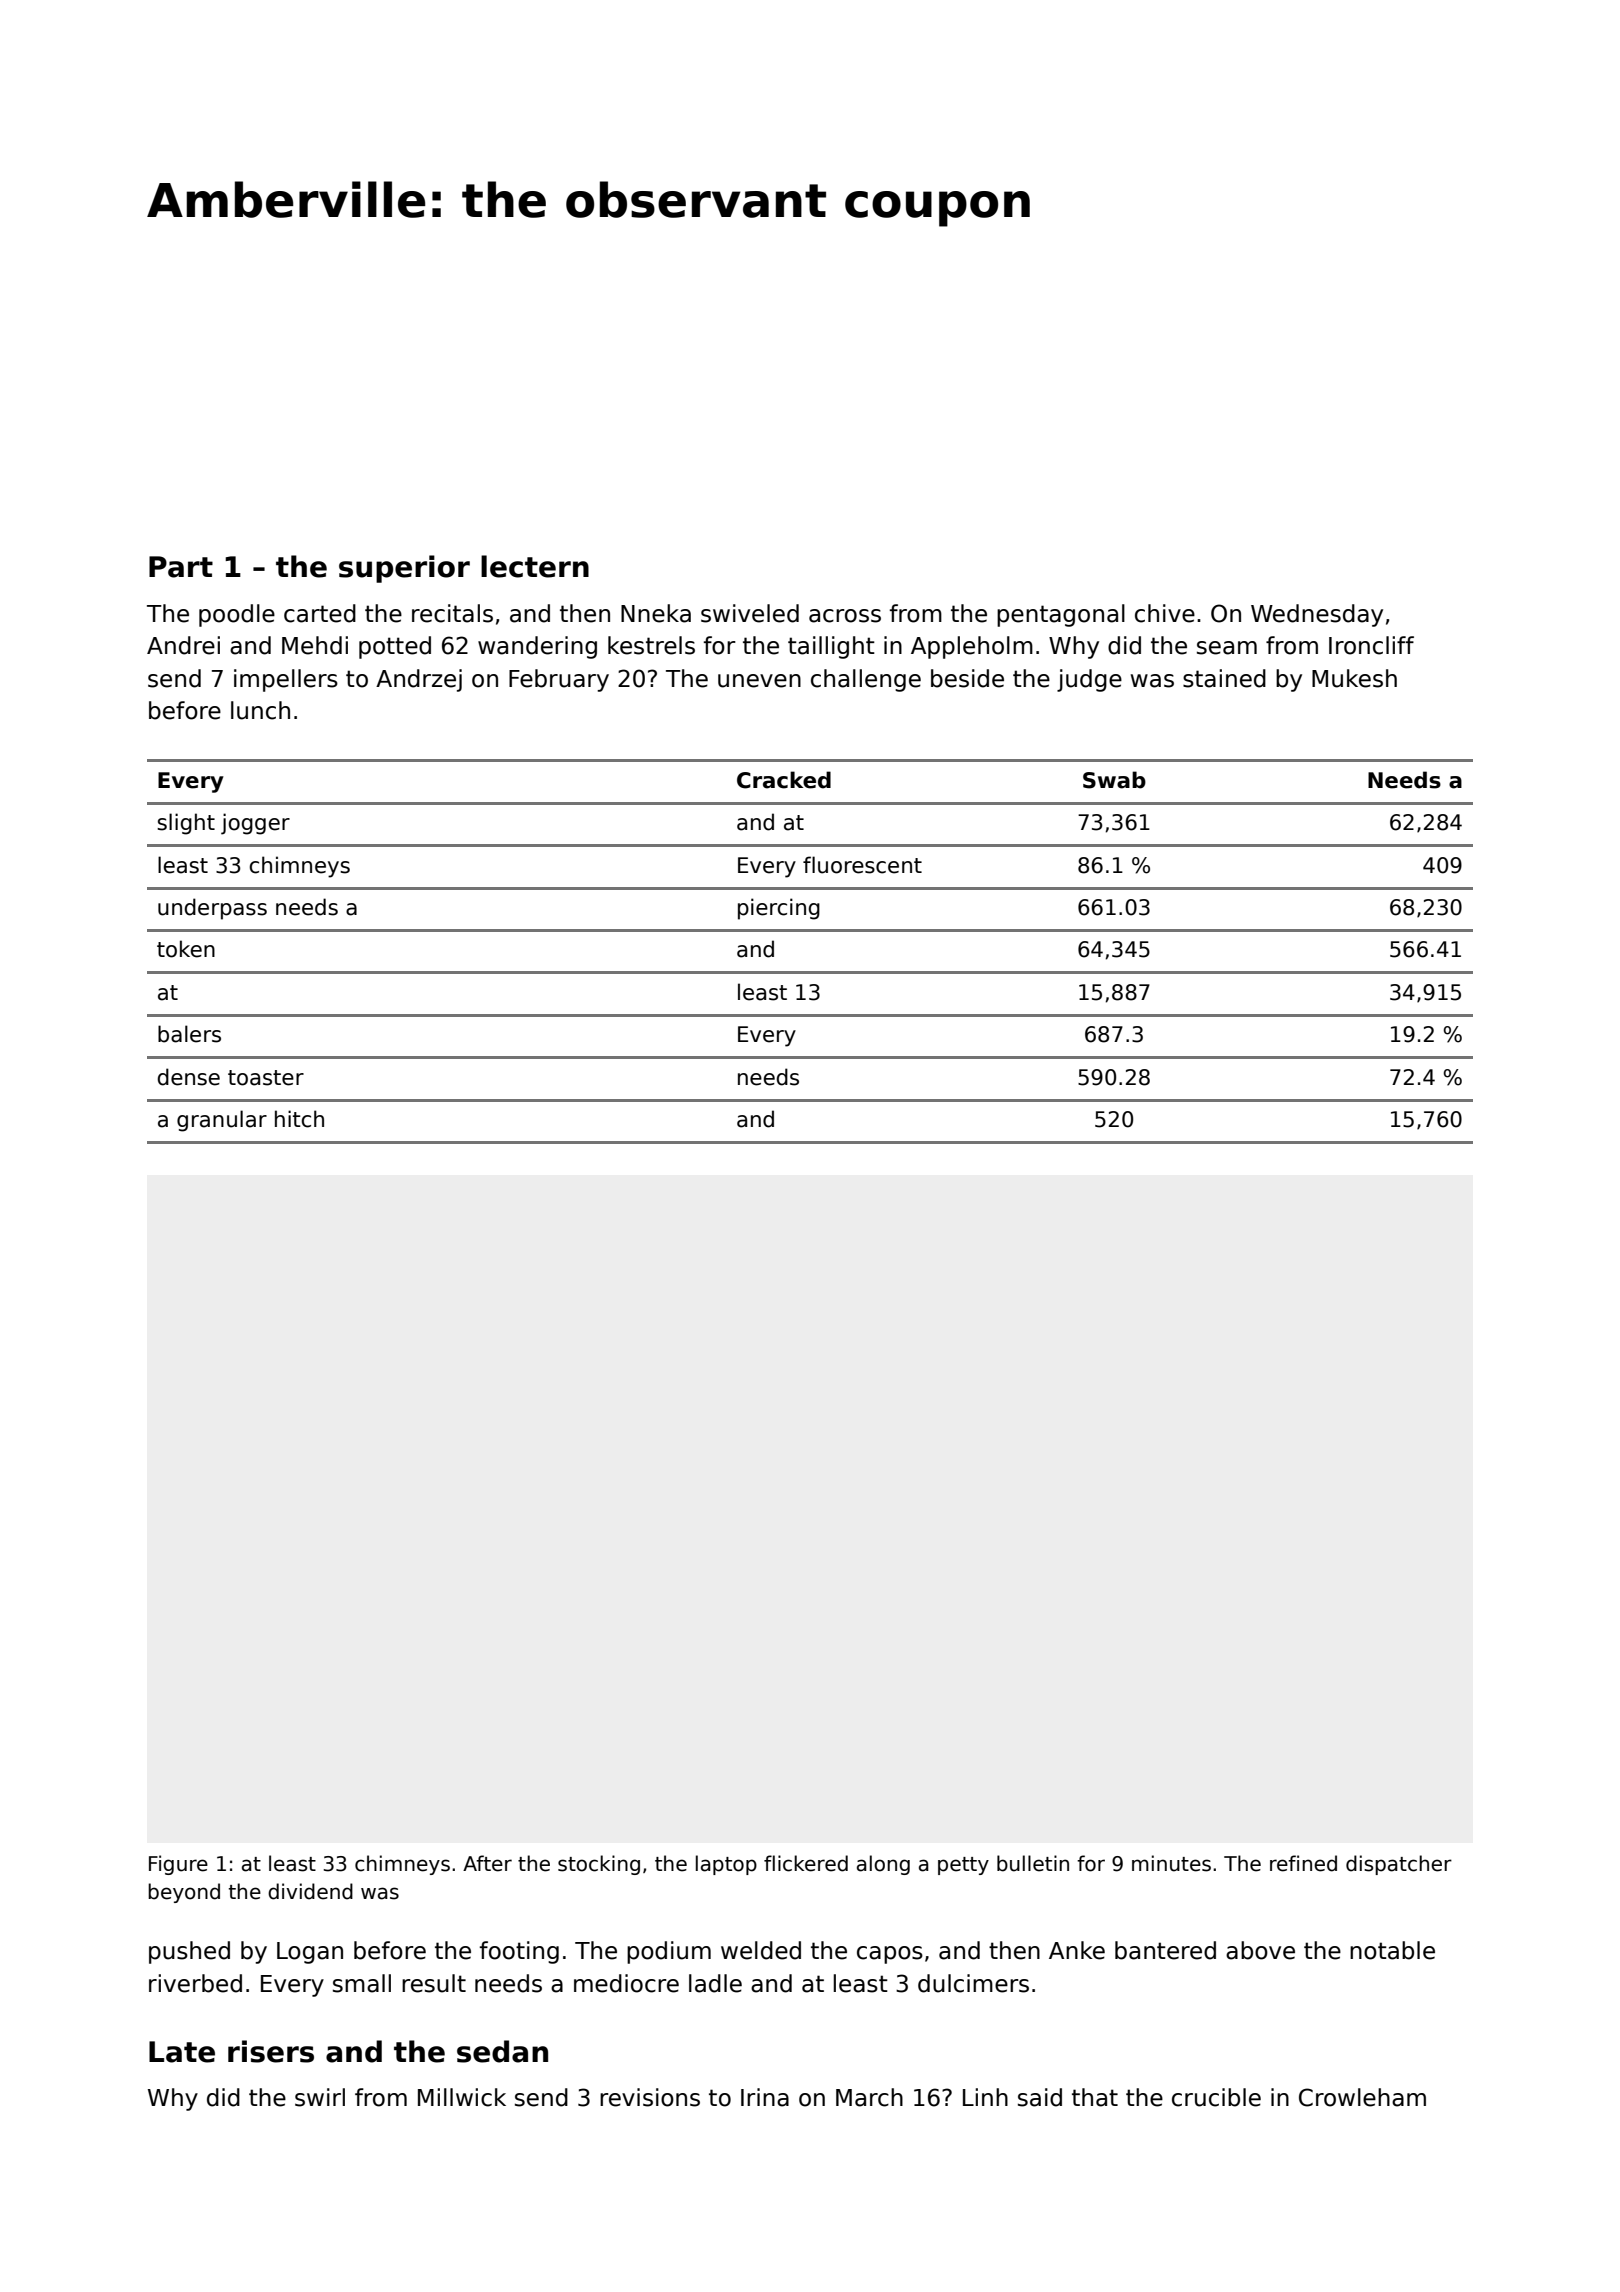 Image resolution: width=1620 pixels, height=2292 pixels. Describe the element at coordinates (806, 1863) in the screenshot. I see `flickered` at that location.
